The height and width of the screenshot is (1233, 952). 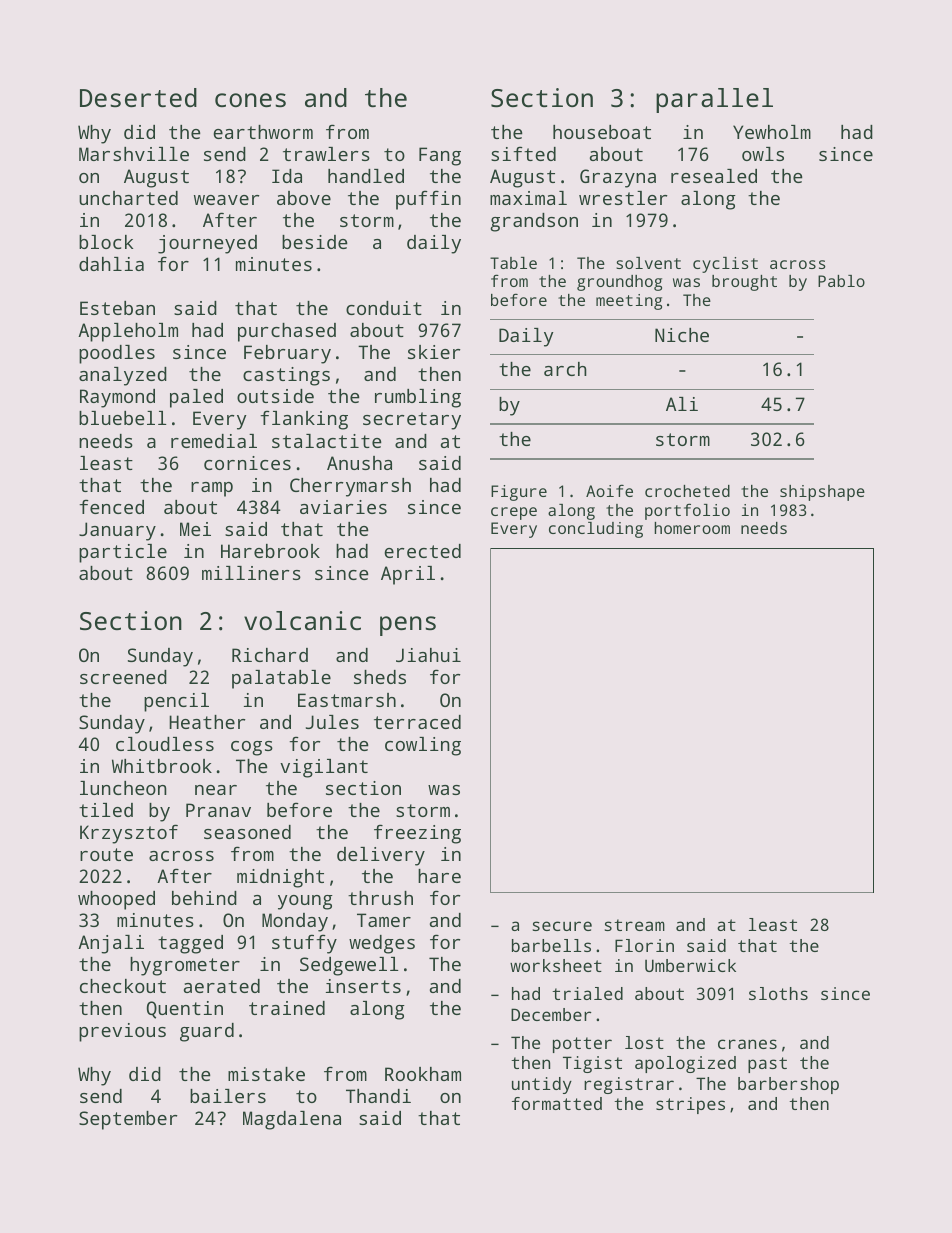 I want to click on skier, so click(x=434, y=352).
